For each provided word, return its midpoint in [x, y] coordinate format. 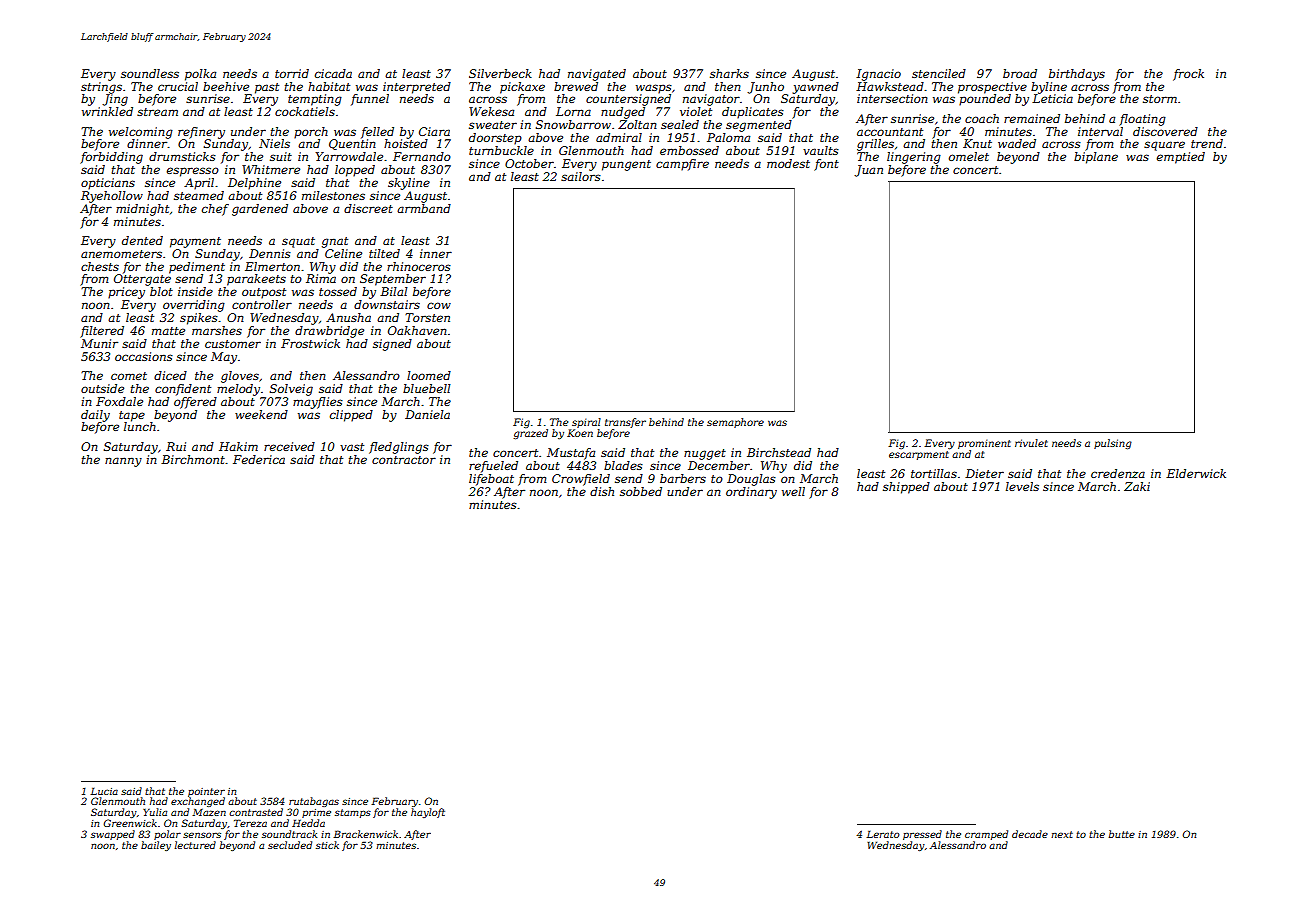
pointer [206, 792]
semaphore [735, 423]
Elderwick [1196, 473]
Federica [259, 459]
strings [101, 88]
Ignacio [878, 75]
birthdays [1077, 75]
